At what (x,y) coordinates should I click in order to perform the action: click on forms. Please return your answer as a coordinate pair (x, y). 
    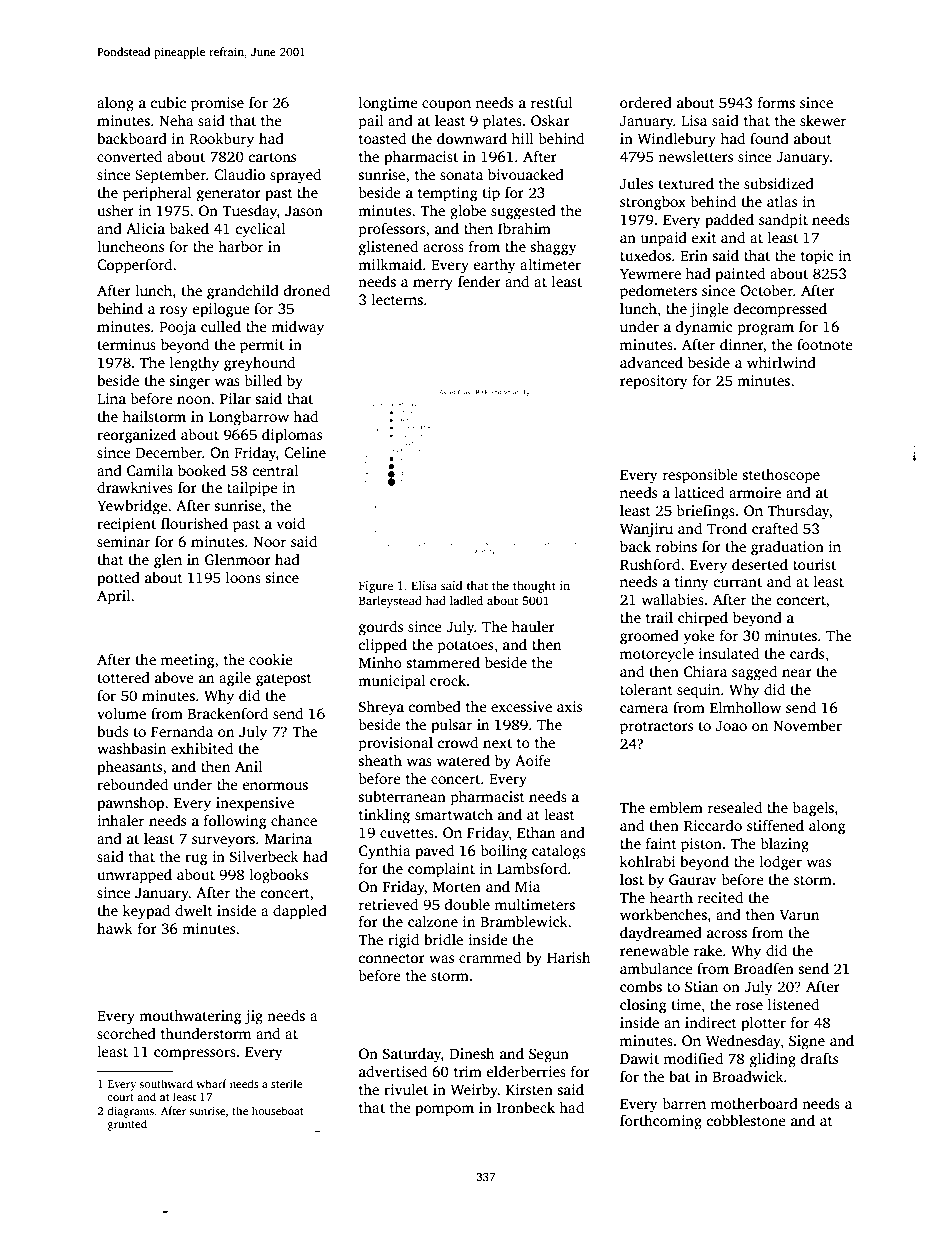
    Looking at the image, I should click on (776, 102).
